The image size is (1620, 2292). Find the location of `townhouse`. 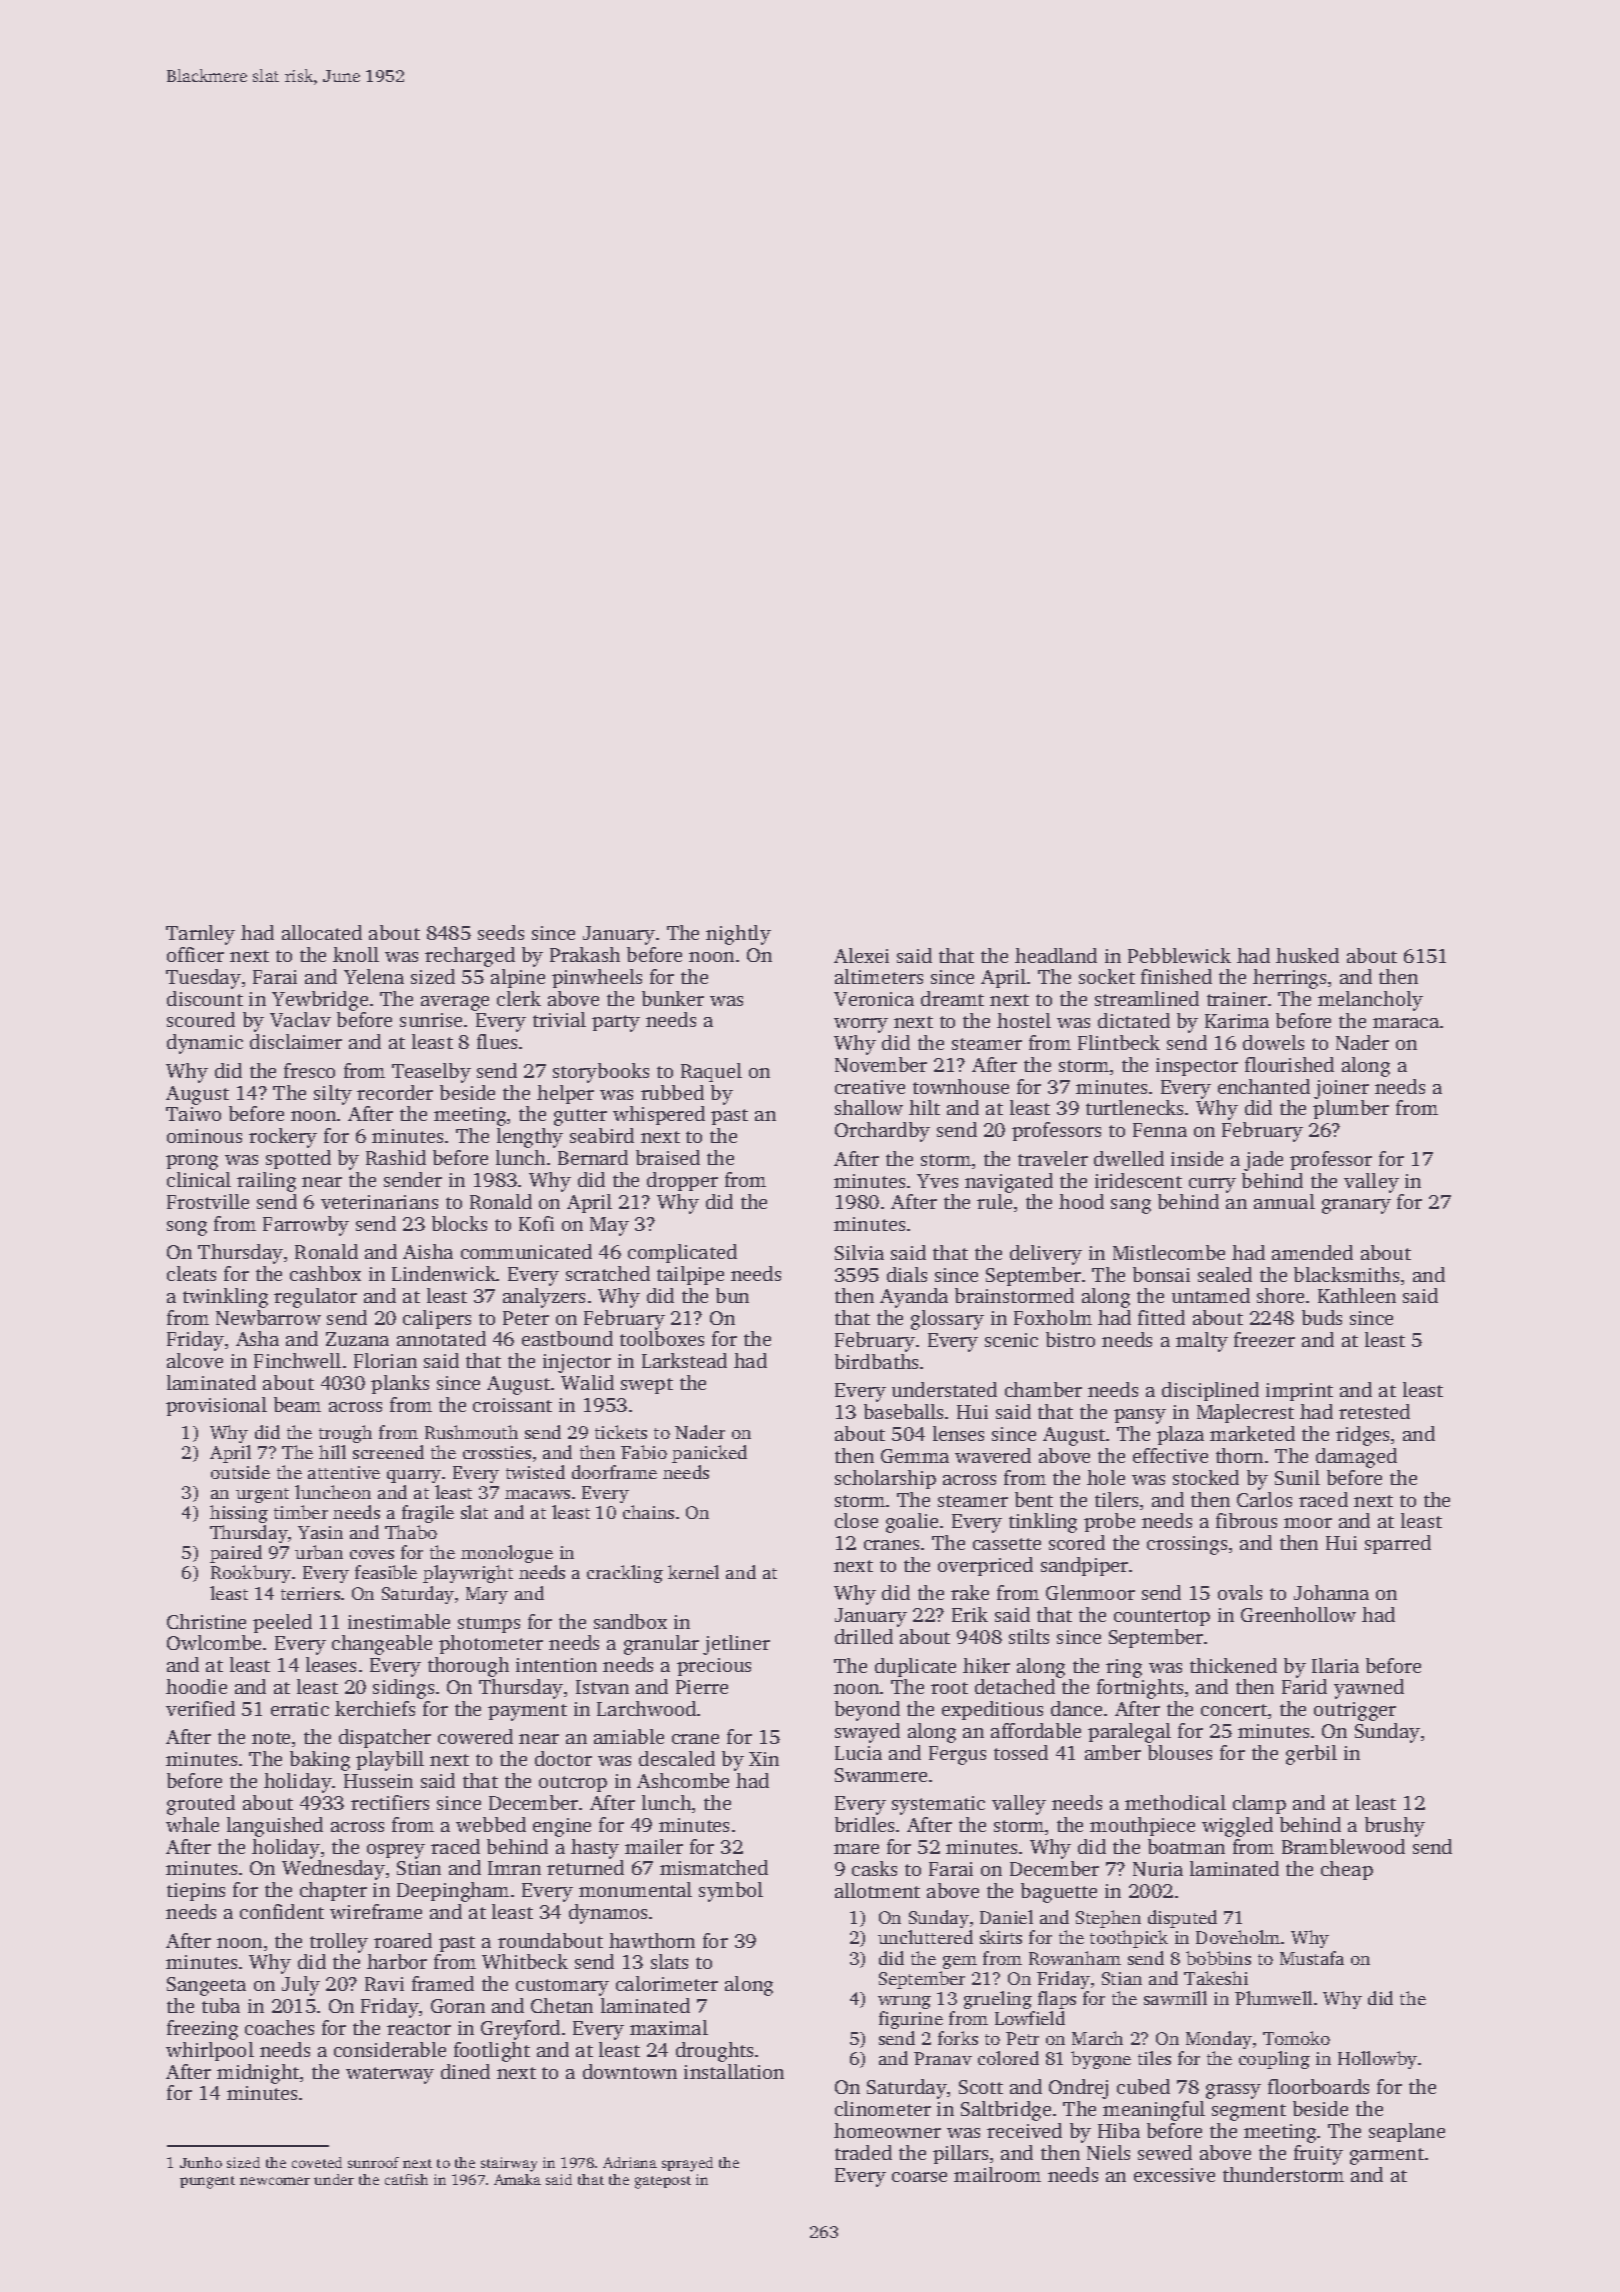

townhouse is located at coordinates (961, 1086).
